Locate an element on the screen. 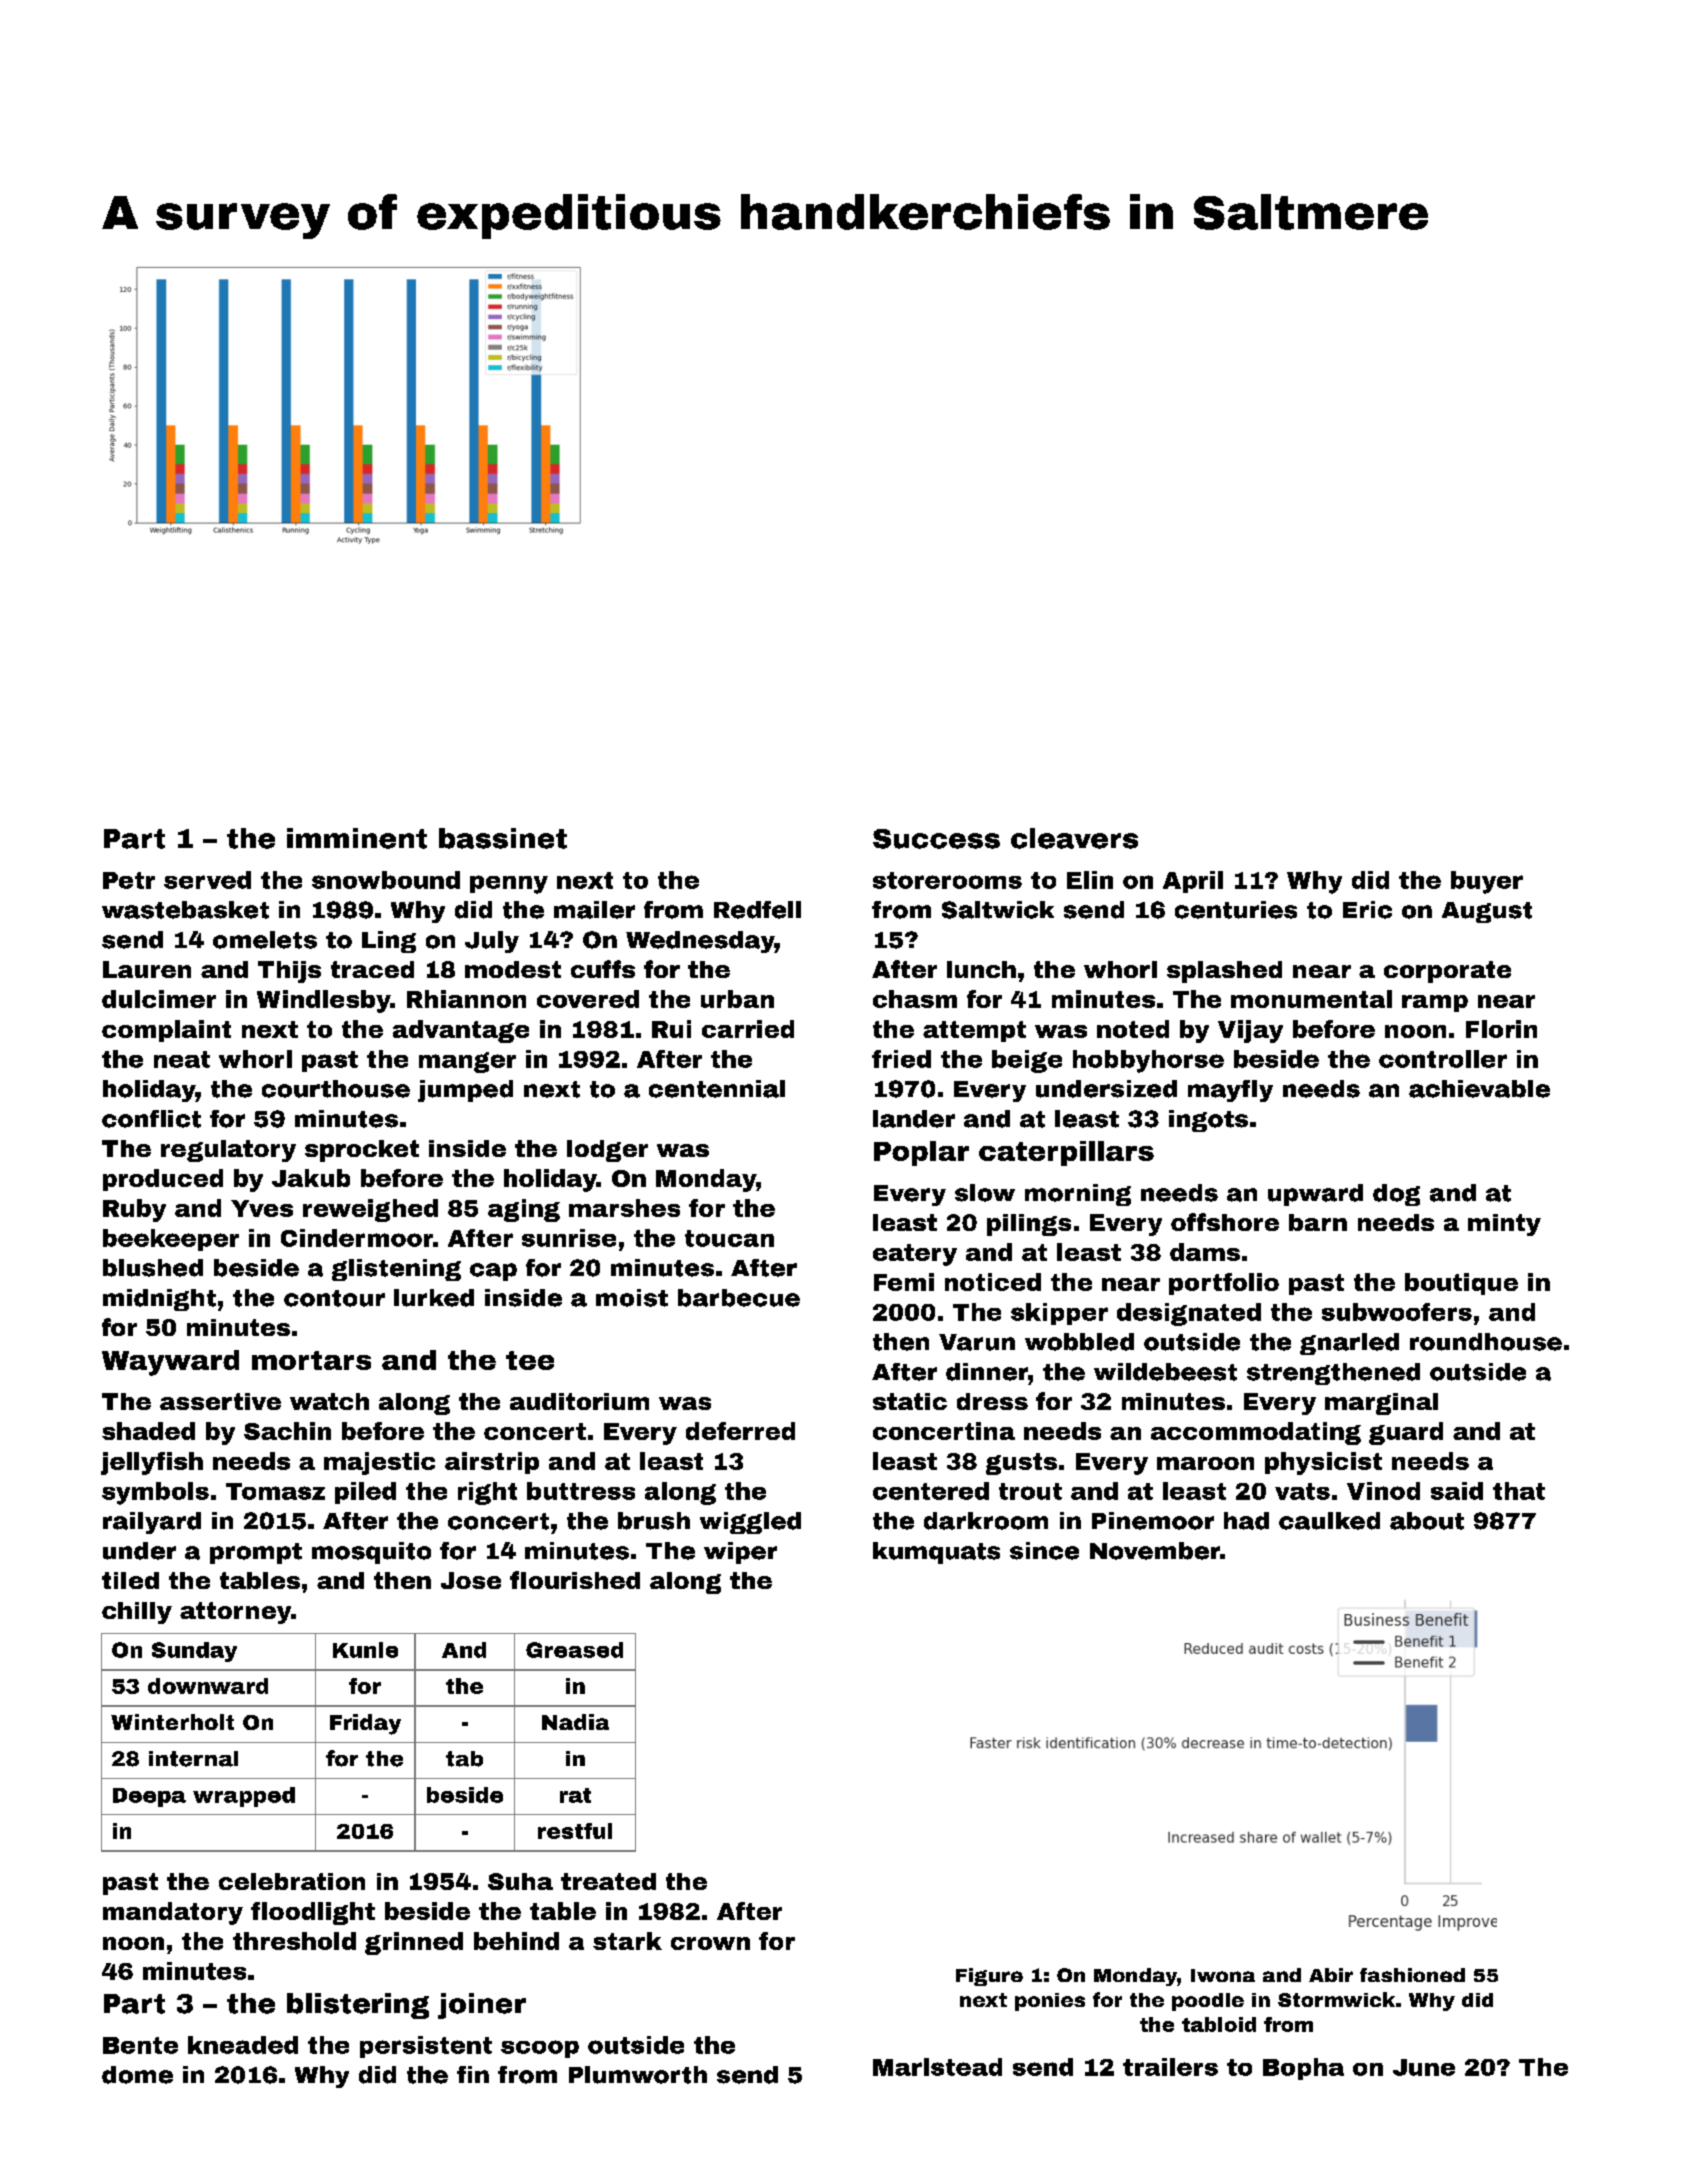  hobbyhorse is located at coordinates (1148, 1061).
